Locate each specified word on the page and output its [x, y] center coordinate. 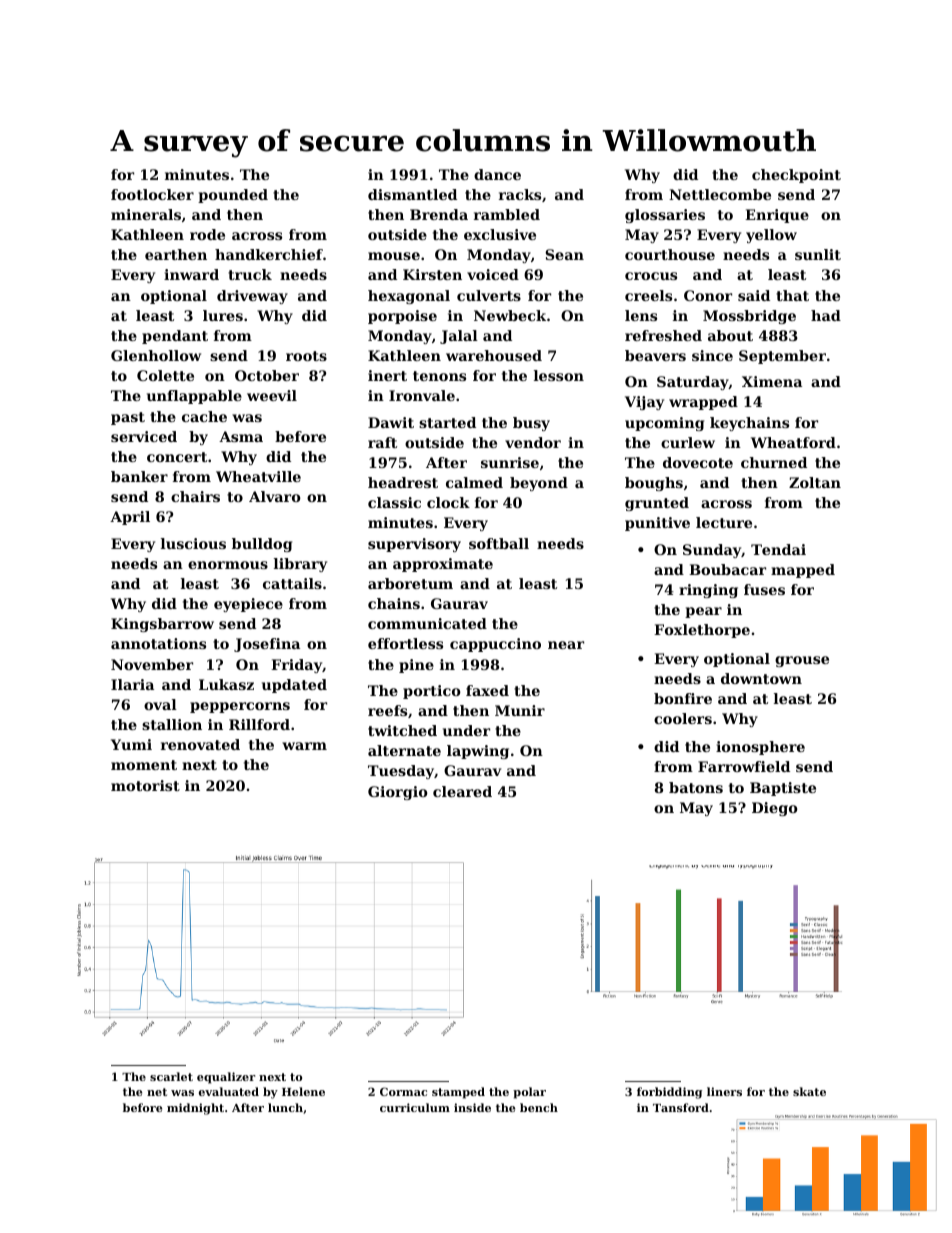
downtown [761, 678]
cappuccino [495, 645]
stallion [172, 724]
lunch [285, 1107]
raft [382, 442]
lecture [724, 522]
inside [472, 1107]
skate [809, 1091]
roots [306, 356]
